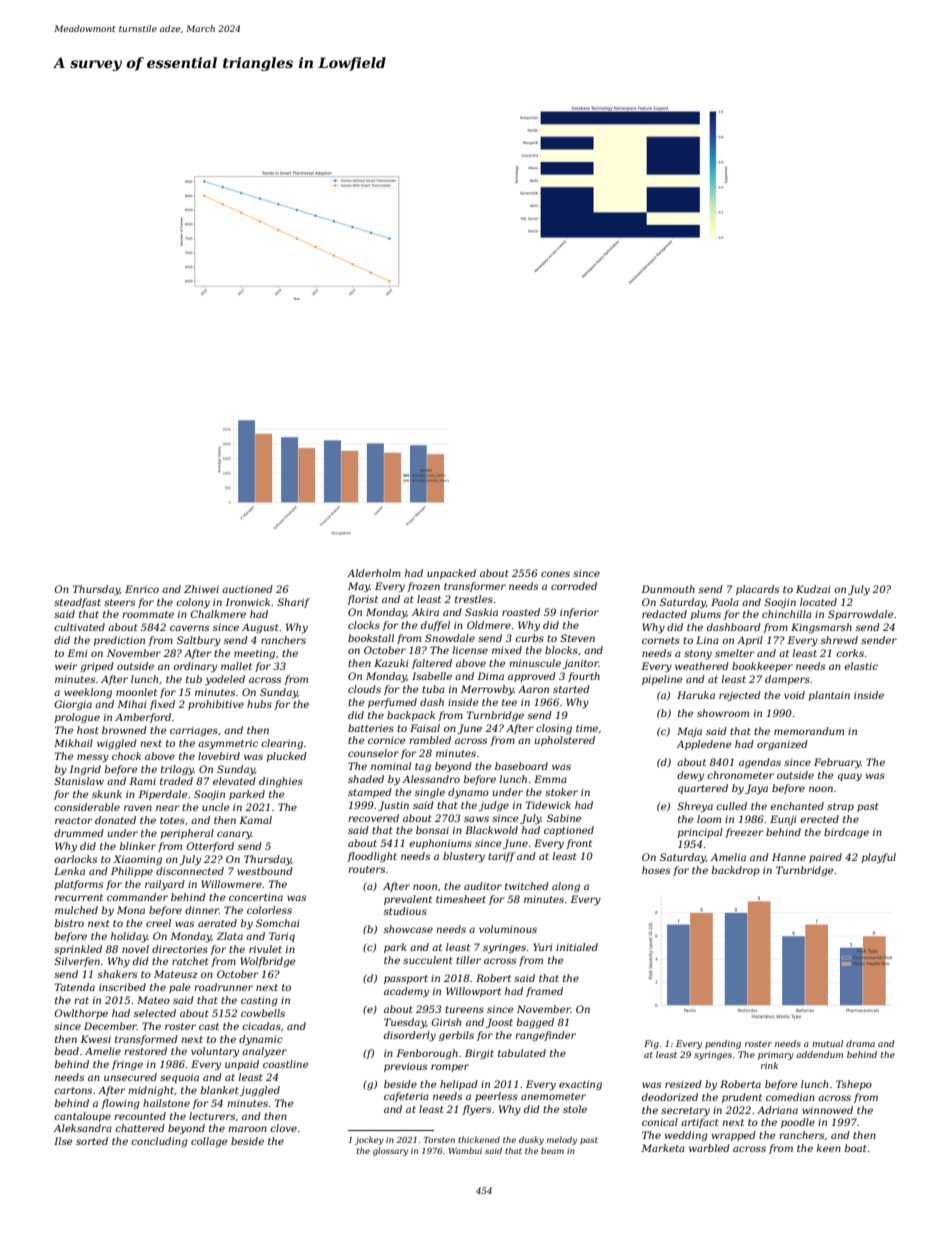 The image size is (952, 1233). I want to click on ordinary, so click(195, 667).
